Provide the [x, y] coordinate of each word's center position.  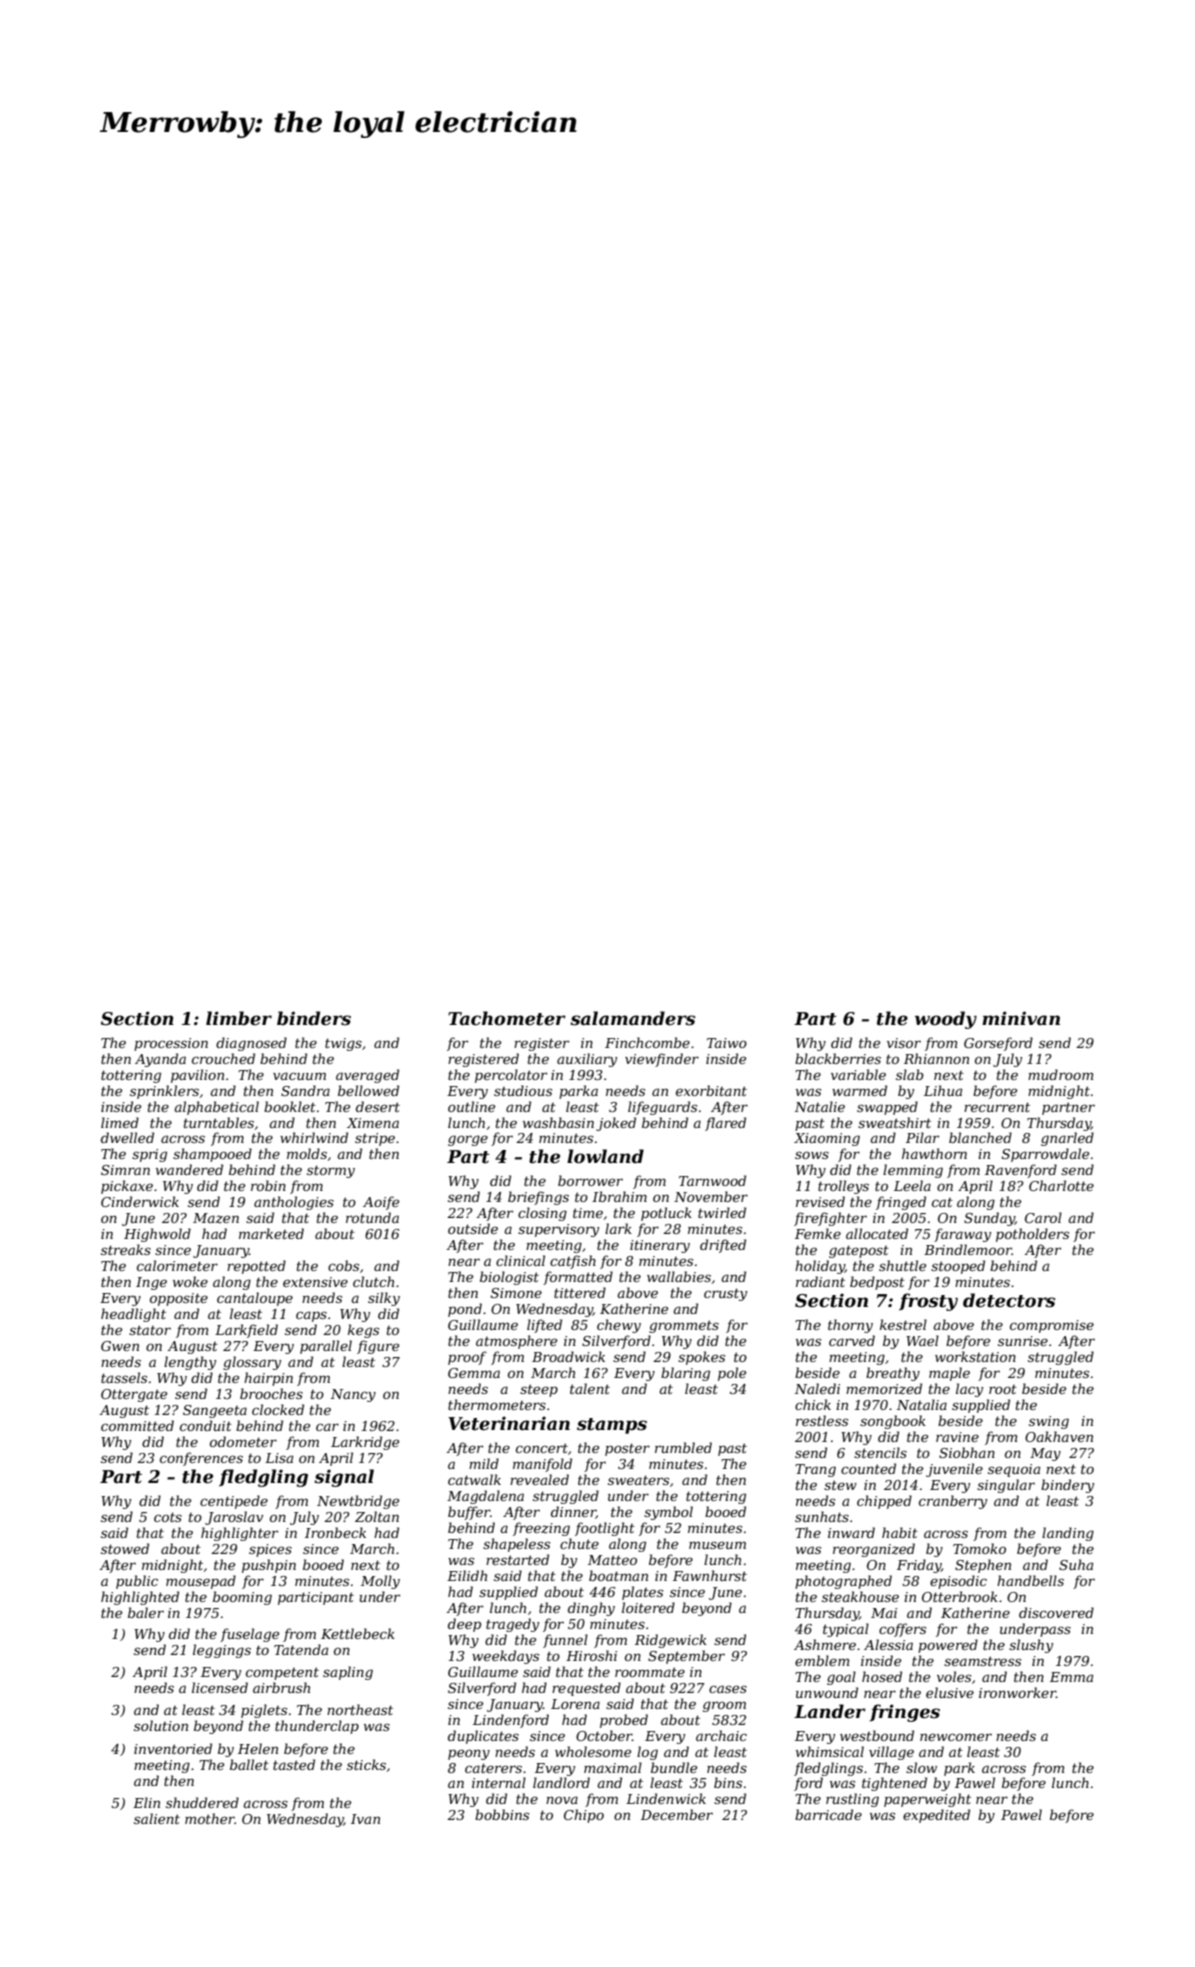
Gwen [120, 1346]
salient [157, 1818]
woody [946, 1020]
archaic [721, 1735]
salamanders [632, 1018]
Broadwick [568, 1356]
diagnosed [251, 1044]
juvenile [954, 1470]
